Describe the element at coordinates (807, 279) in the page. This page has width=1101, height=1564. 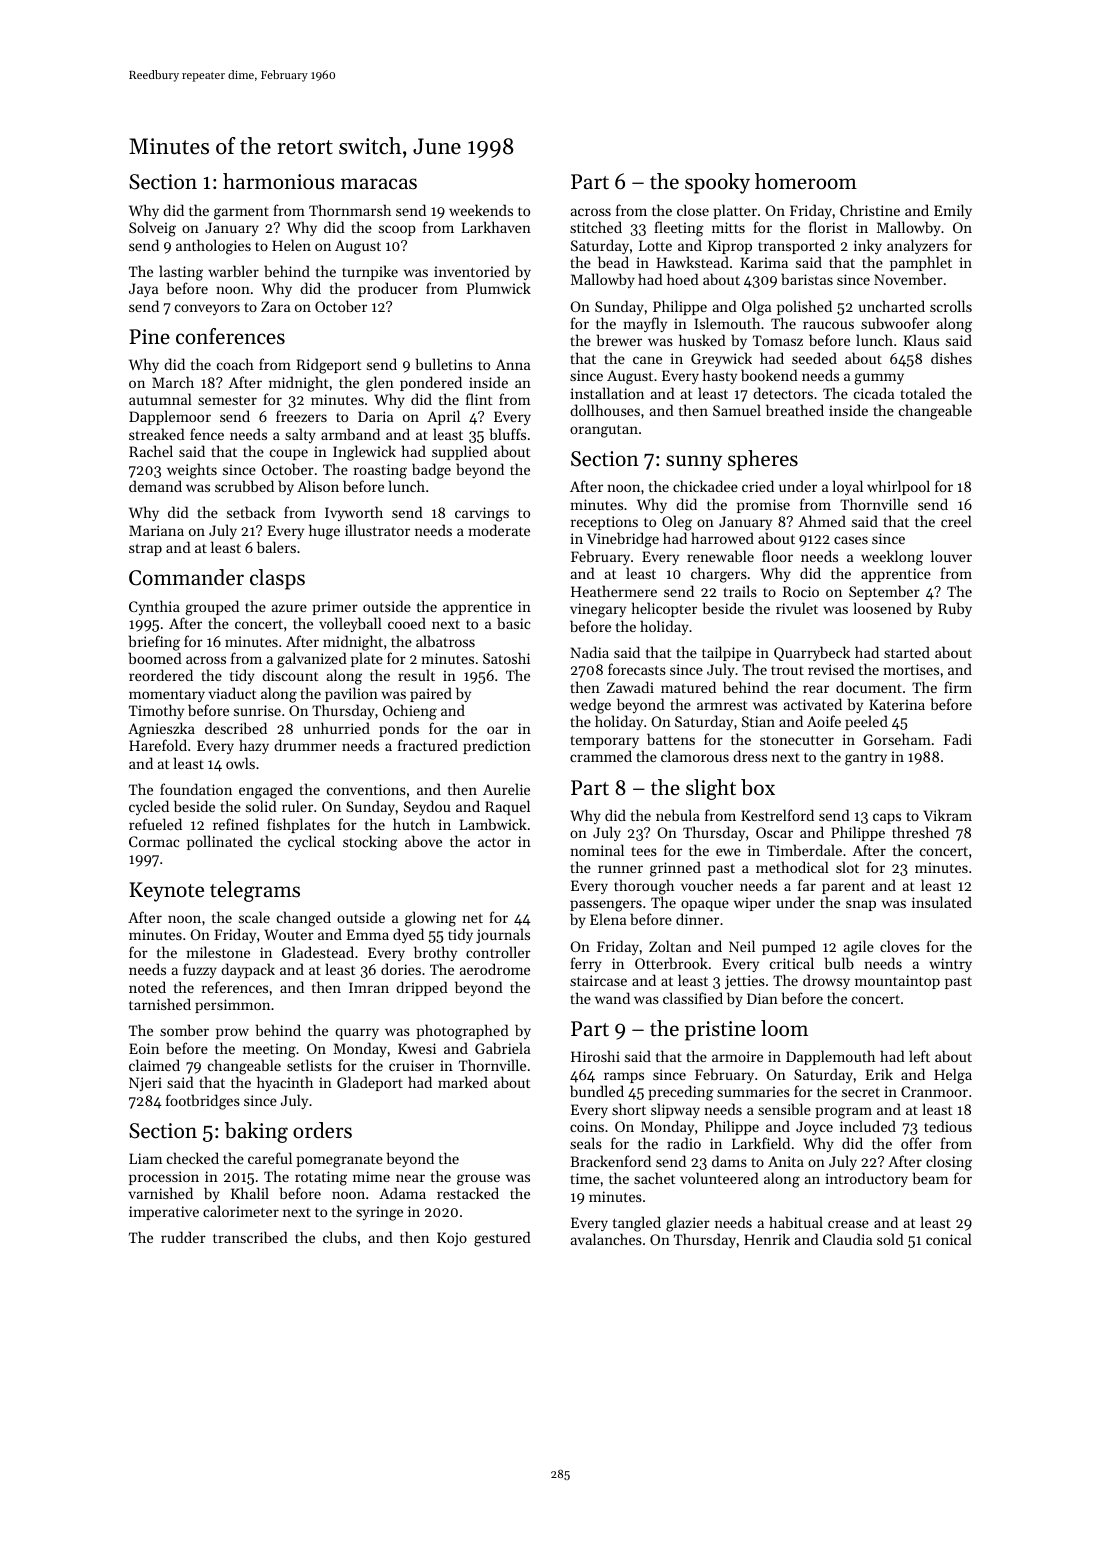
I see `baristas` at that location.
